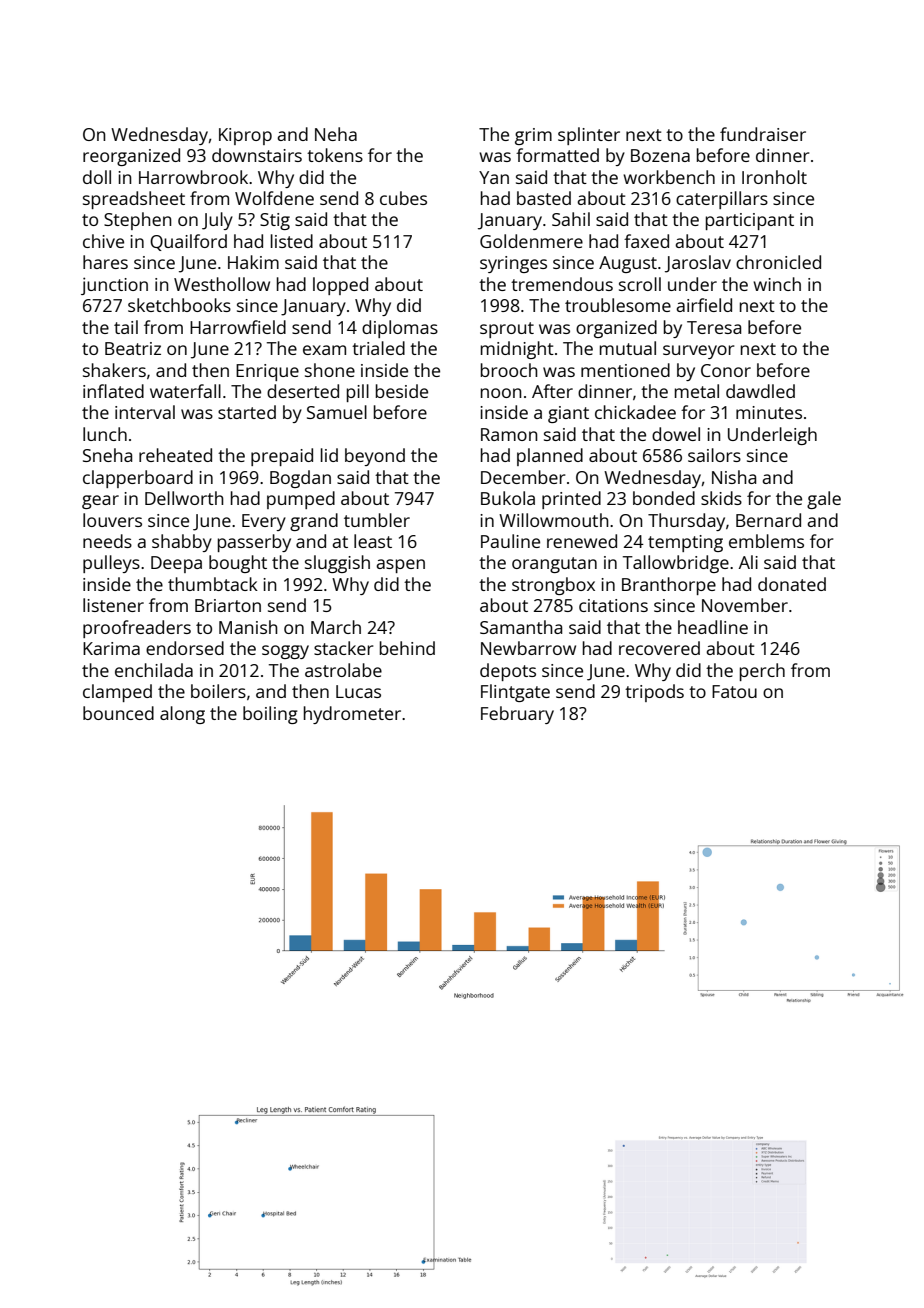 This page has height=1308, width=924. What do you see at coordinates (763, 134) in the page?
I see `fundraiser` at bounding box center [763, 134].
